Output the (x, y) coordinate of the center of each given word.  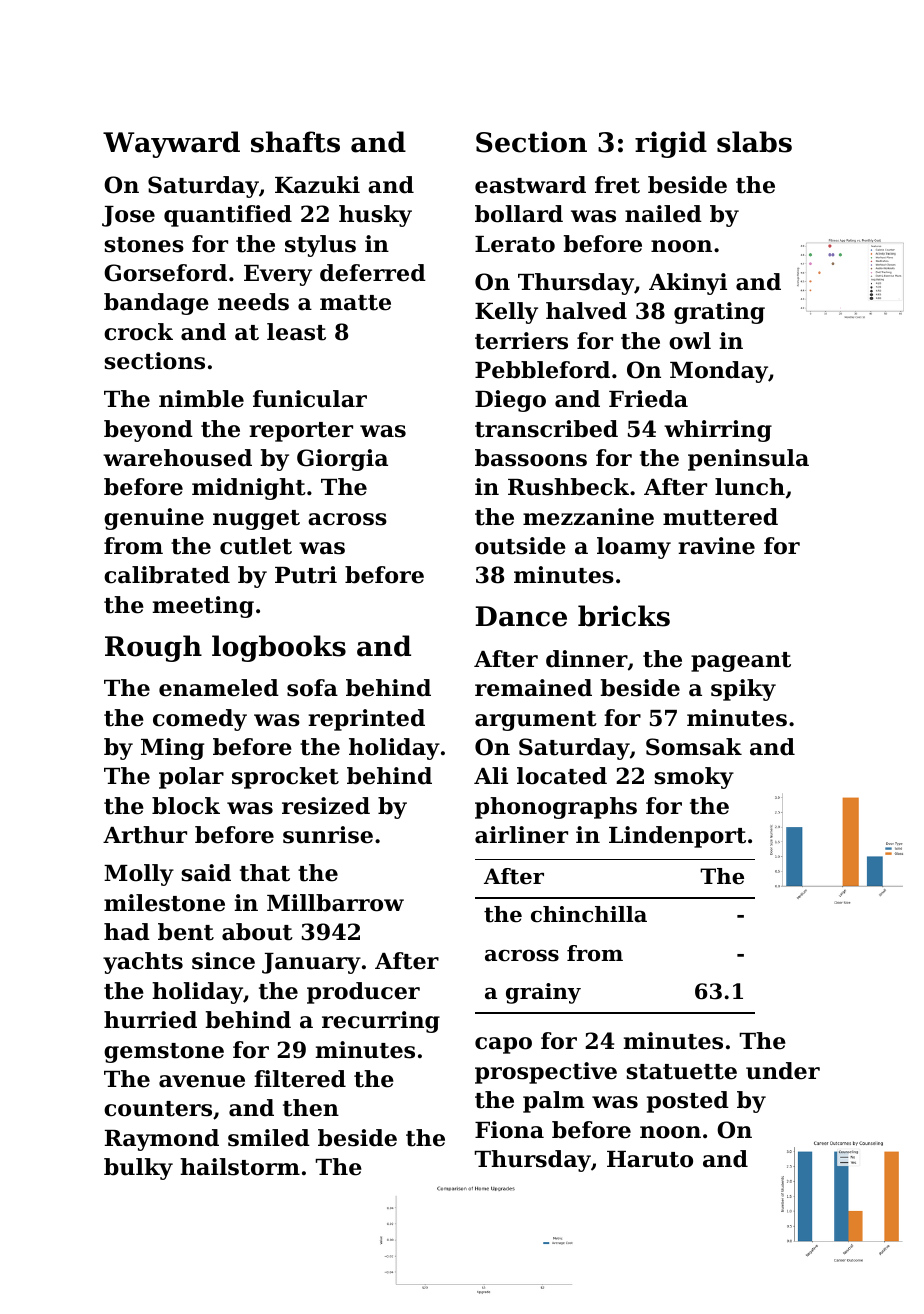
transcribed (546, 429)
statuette (682, 1072)
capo (503, 1045)
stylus (320, 246)
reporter (301, 432)
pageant (741, 662)
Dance (521, 616)
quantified (228, 216)
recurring (381, 1022)
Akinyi (688, 284)
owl (690, 341)
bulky (138, 1169)
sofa (312, 688)
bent (186, 932)
